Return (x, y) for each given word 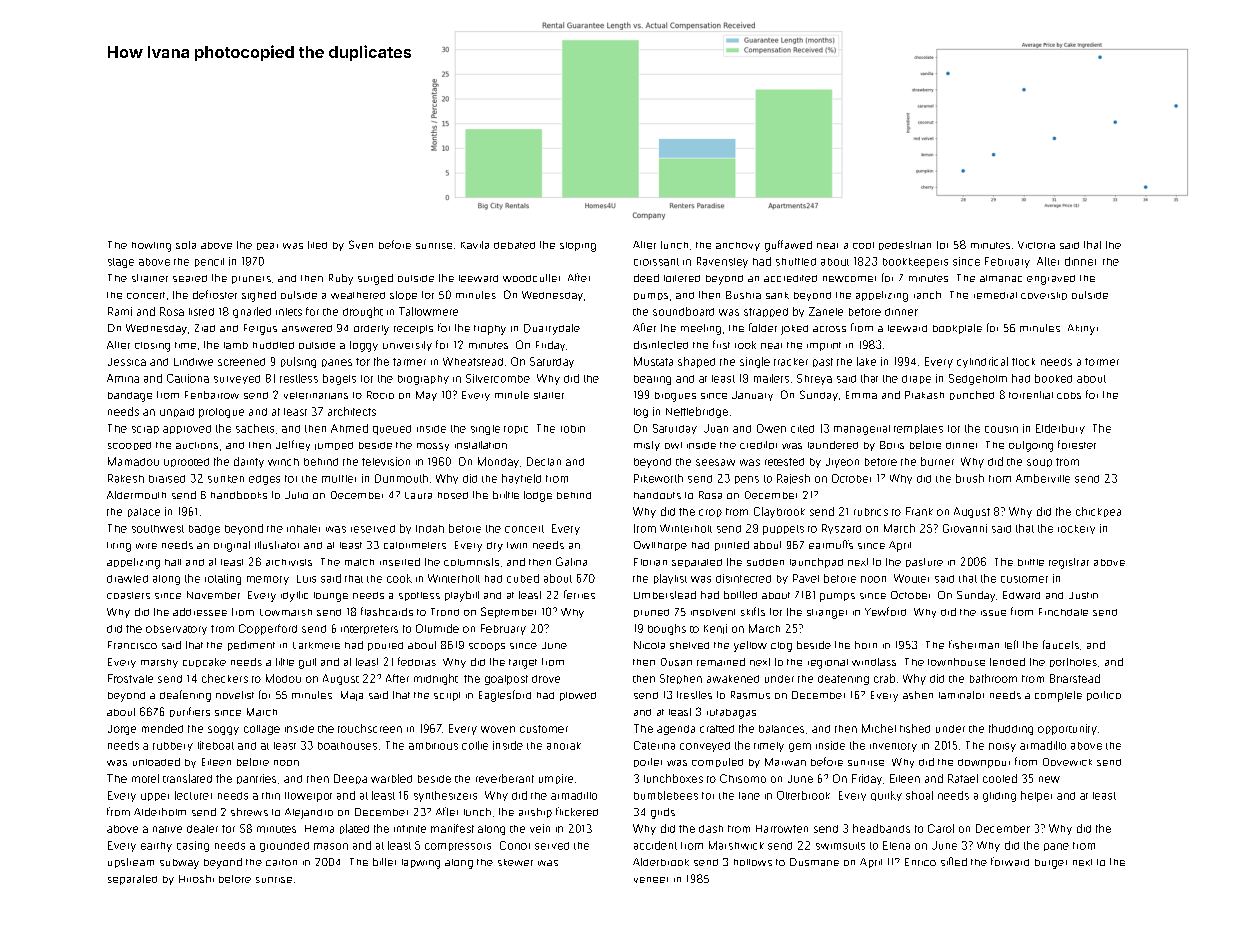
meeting (701, 329)
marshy (159, 663)
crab (884, 678)
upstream (131, 863)
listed (201, 312)
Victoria (1036, 245)
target (523, 664)
